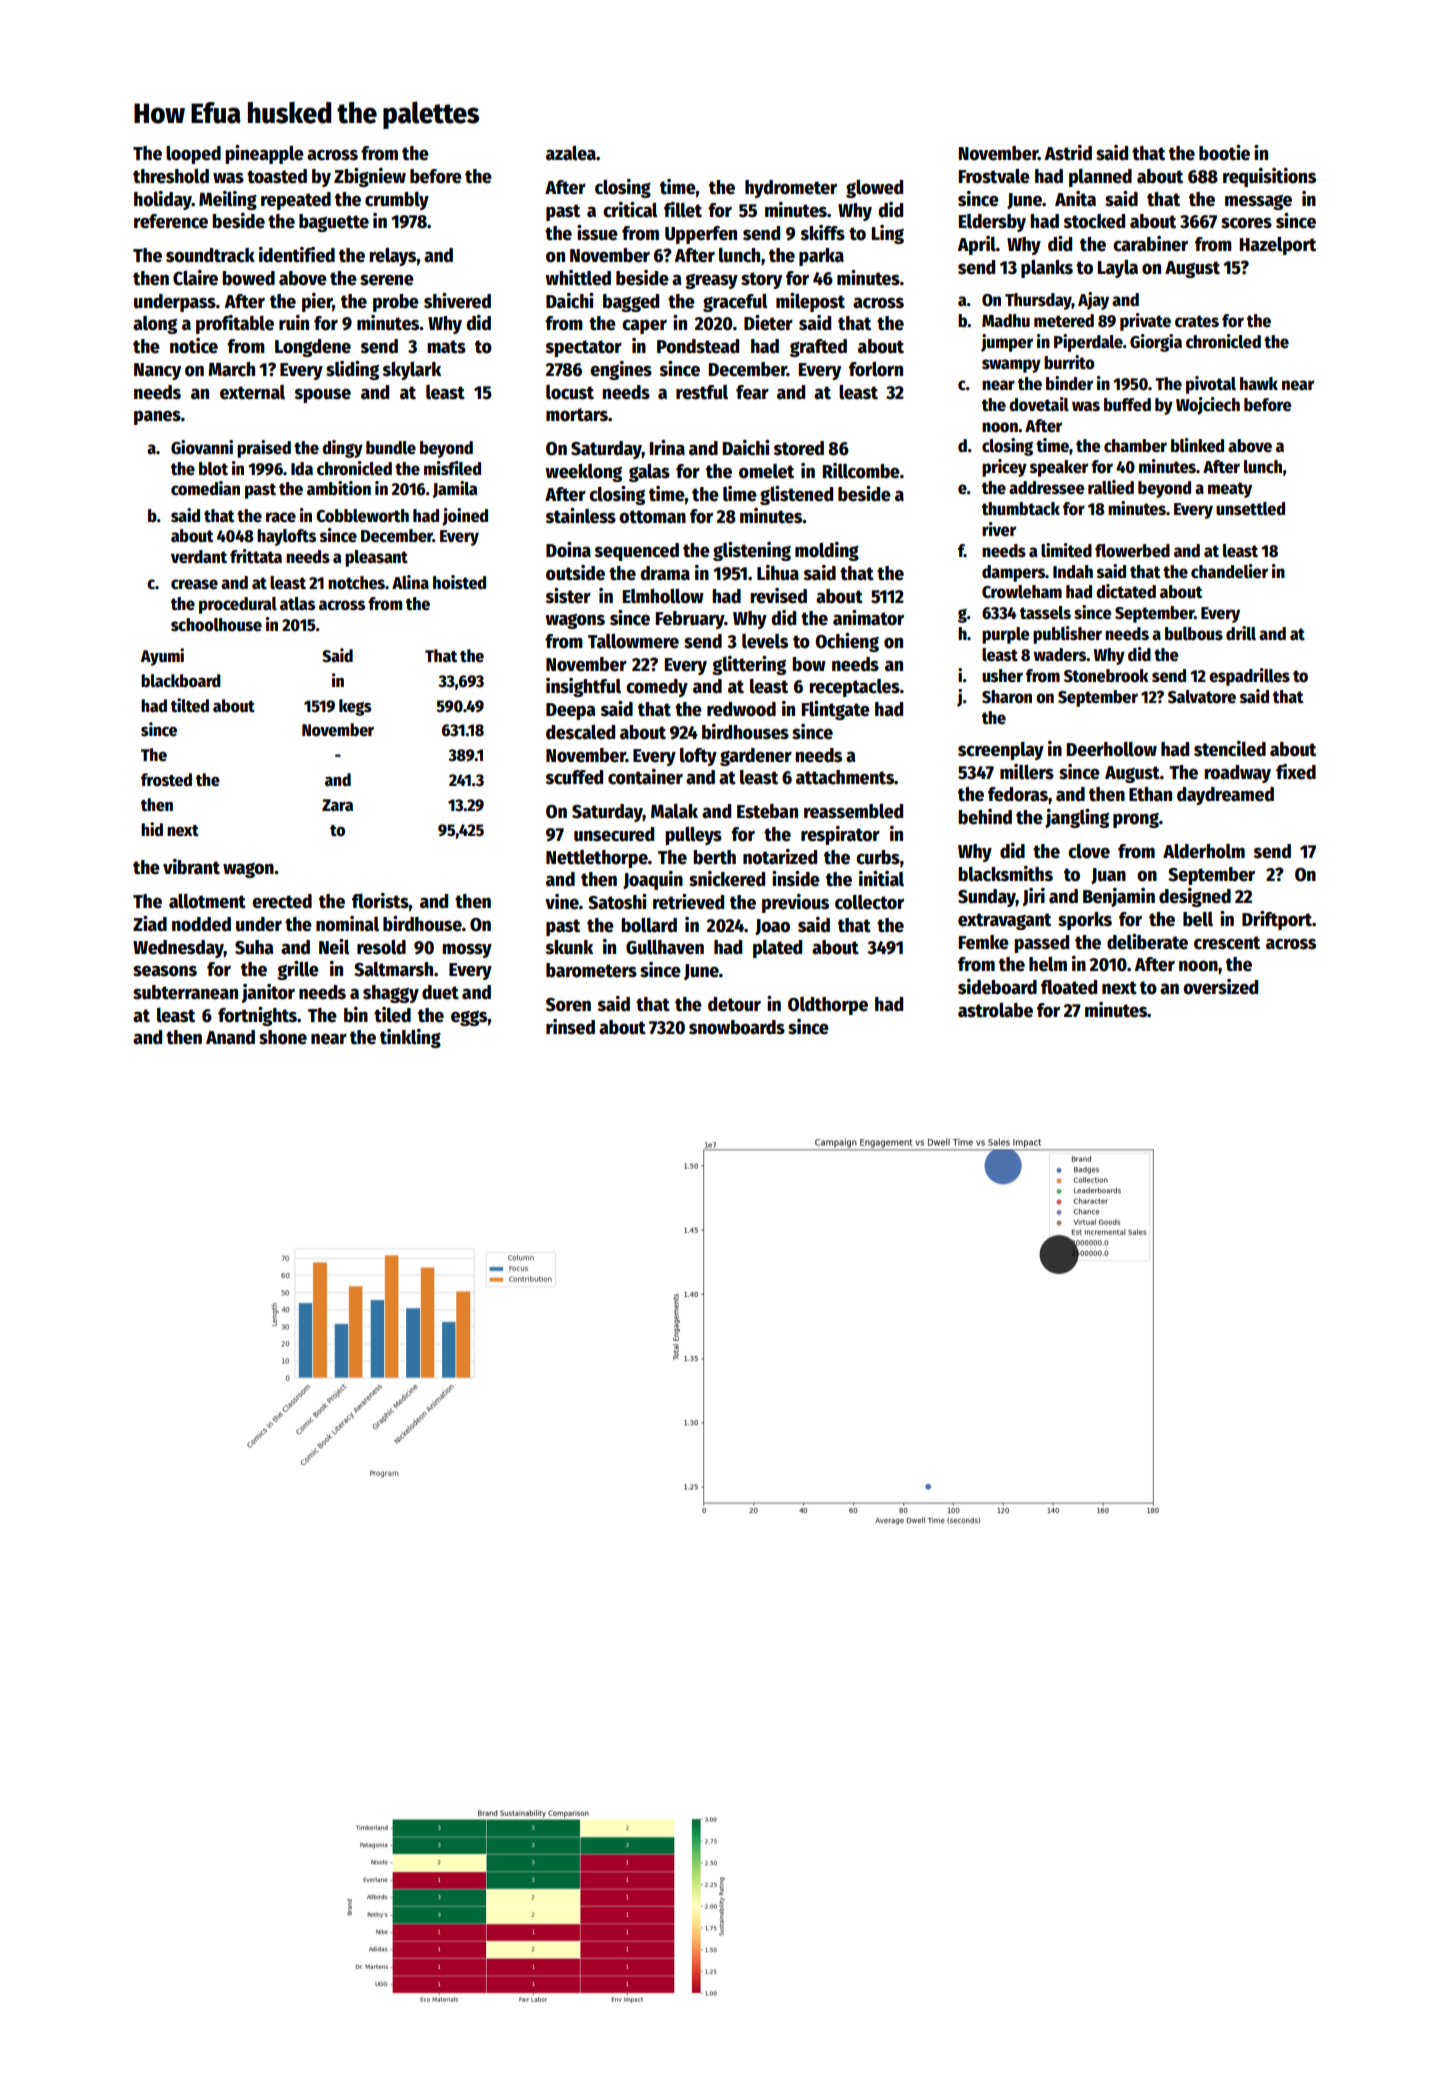 This document has height=2100, width=1450. What do you see at coordinates (571, 153) in the document?
I see `azalea` at bounding box center [571, 153].
